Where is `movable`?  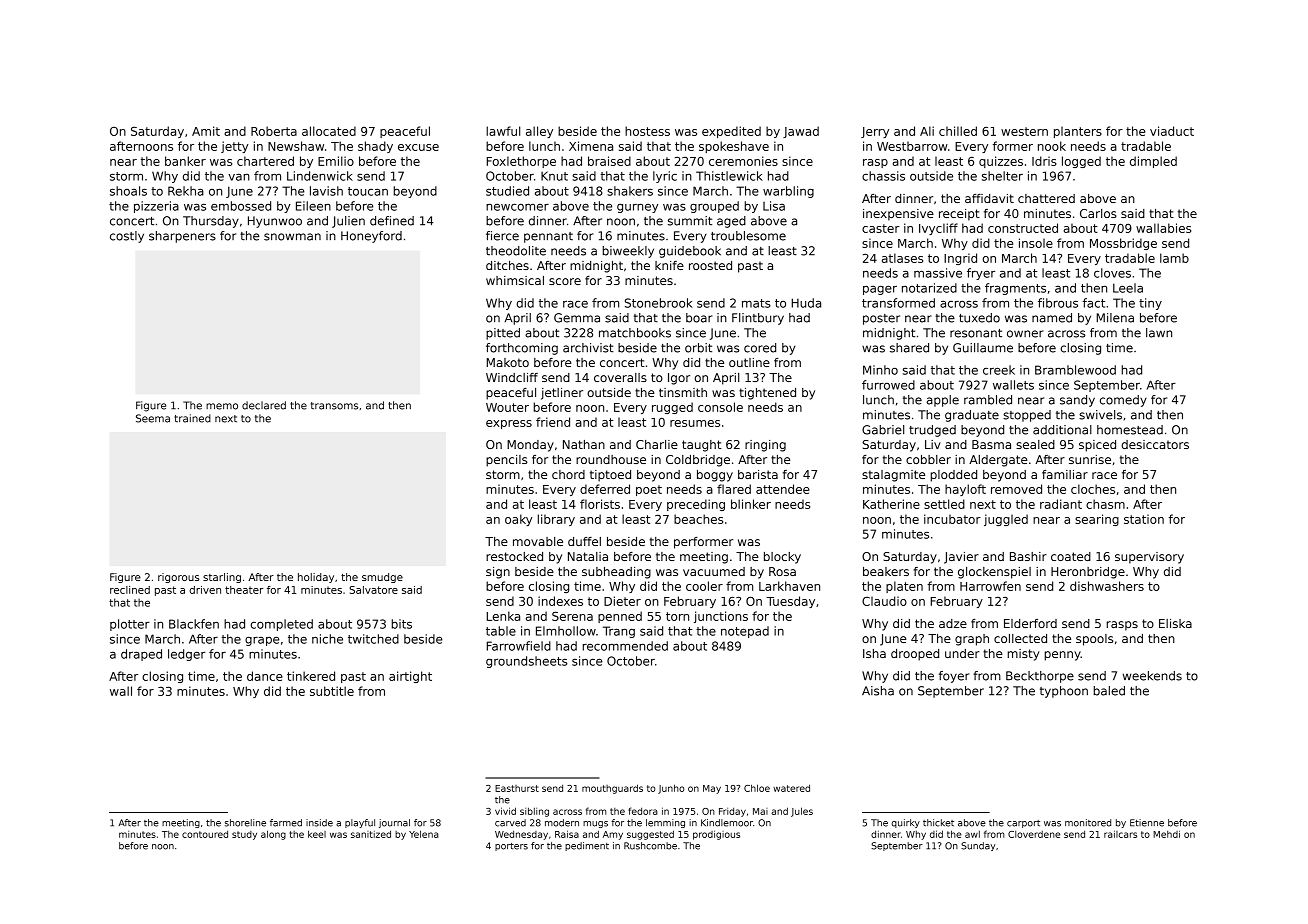 movable is located at coordinates (538, 541).
